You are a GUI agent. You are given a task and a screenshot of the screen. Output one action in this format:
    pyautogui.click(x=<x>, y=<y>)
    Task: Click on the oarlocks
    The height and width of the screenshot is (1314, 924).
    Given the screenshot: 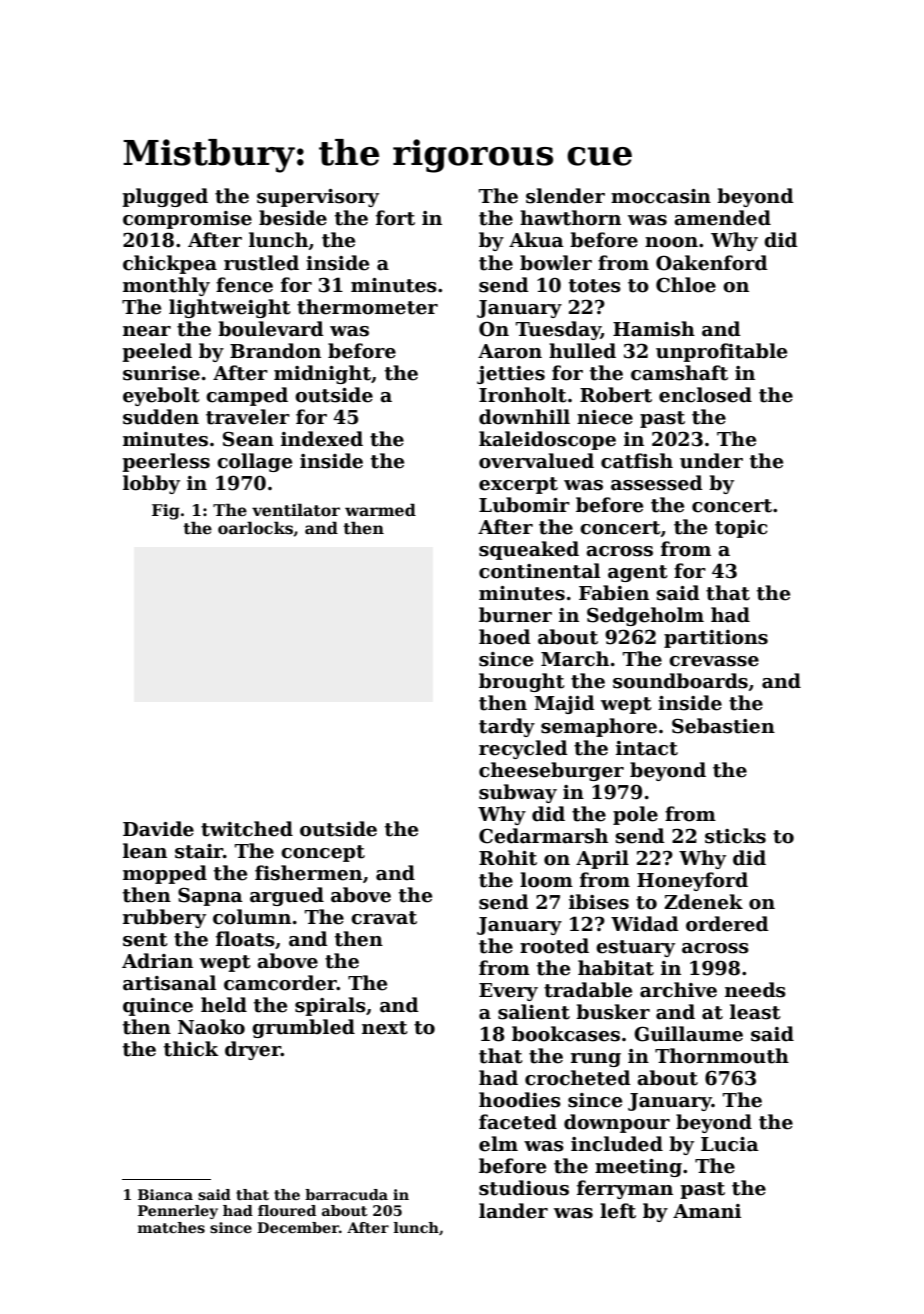 What is the action you would take?
    pyautogui.click(x=255, y=528)
